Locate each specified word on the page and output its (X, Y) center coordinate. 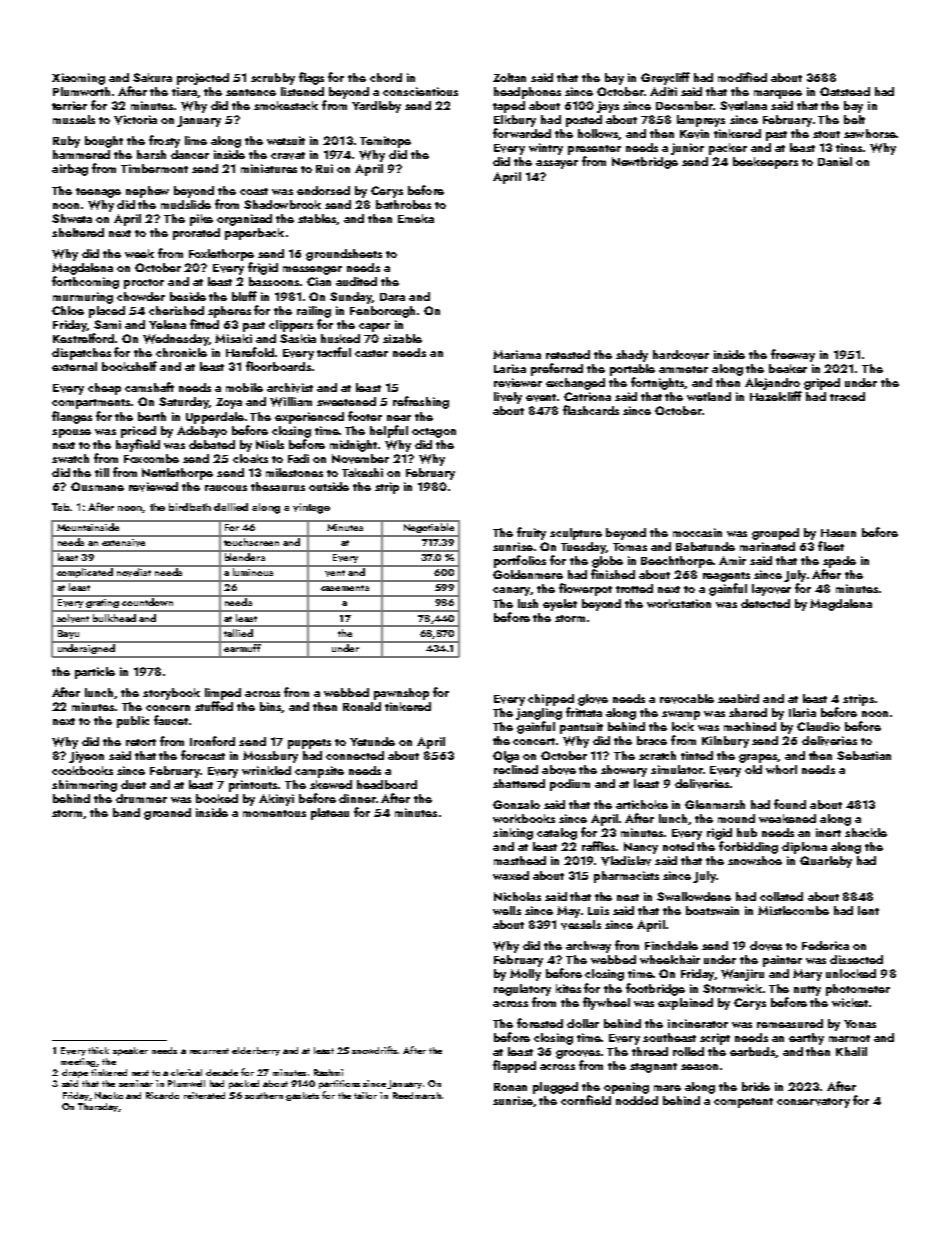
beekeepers (765, 163)
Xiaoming (78, 79)
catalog (557, 834)
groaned (167, 814)
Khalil (851, 1051)
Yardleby (376, 107)
